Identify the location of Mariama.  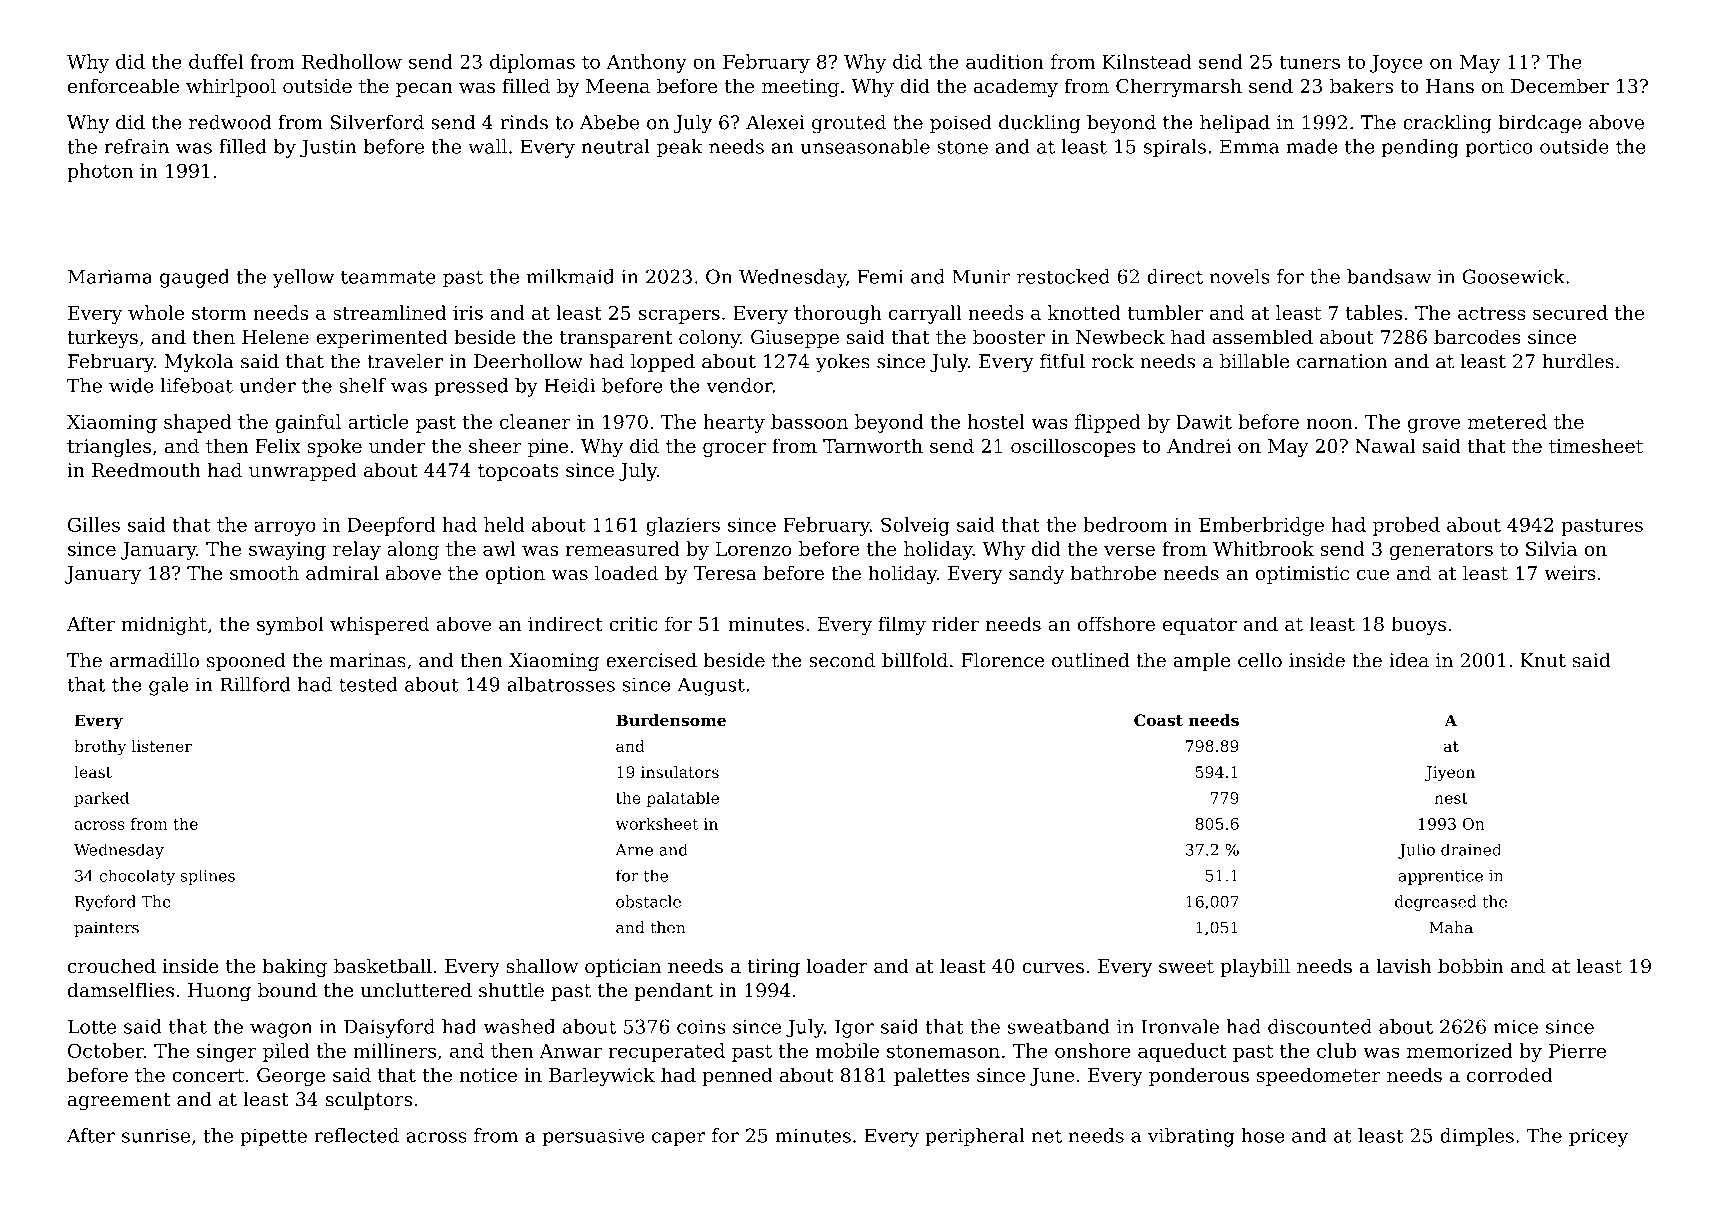
(110, 276).
